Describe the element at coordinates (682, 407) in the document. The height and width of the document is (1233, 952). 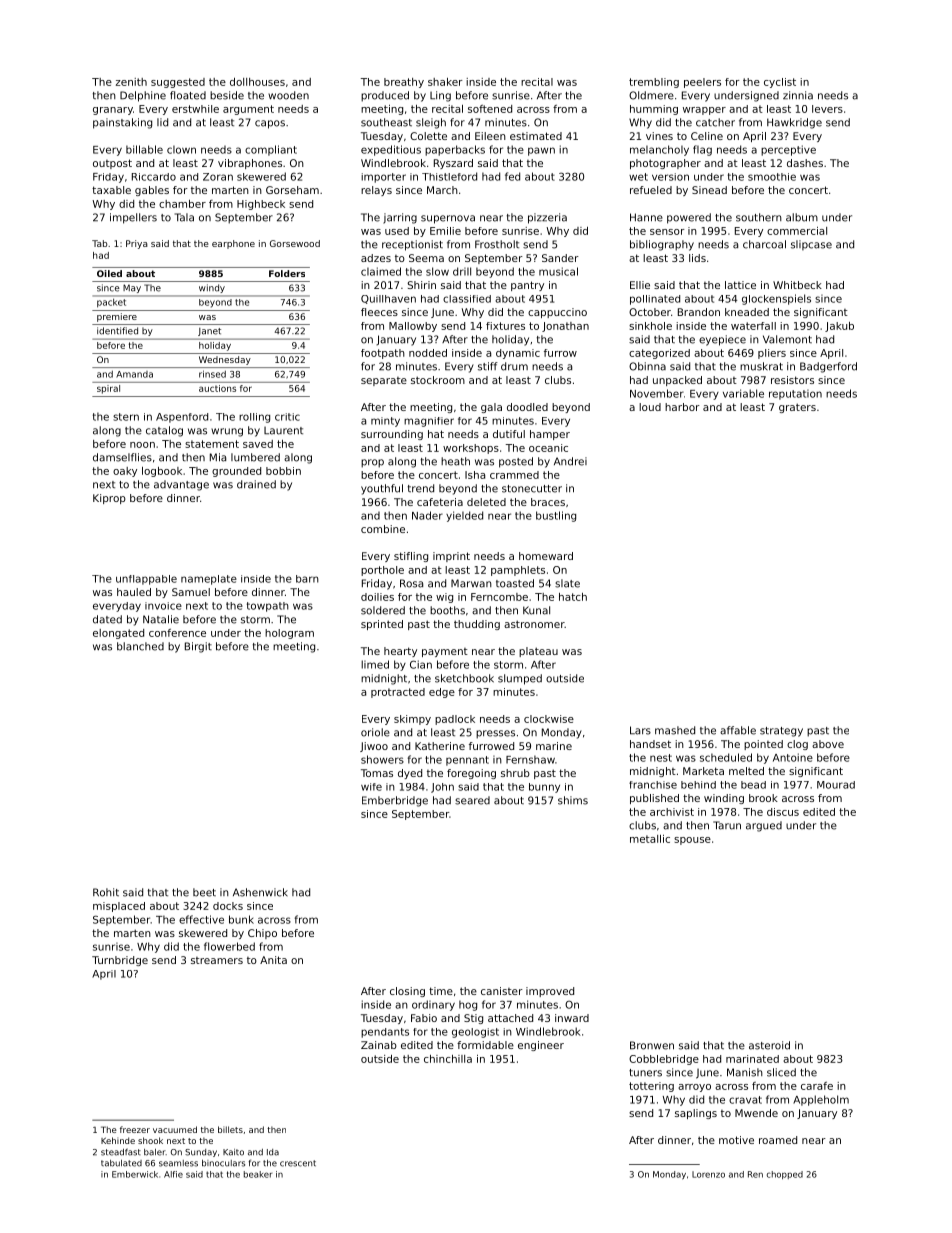
I see `harbor` at that location.
